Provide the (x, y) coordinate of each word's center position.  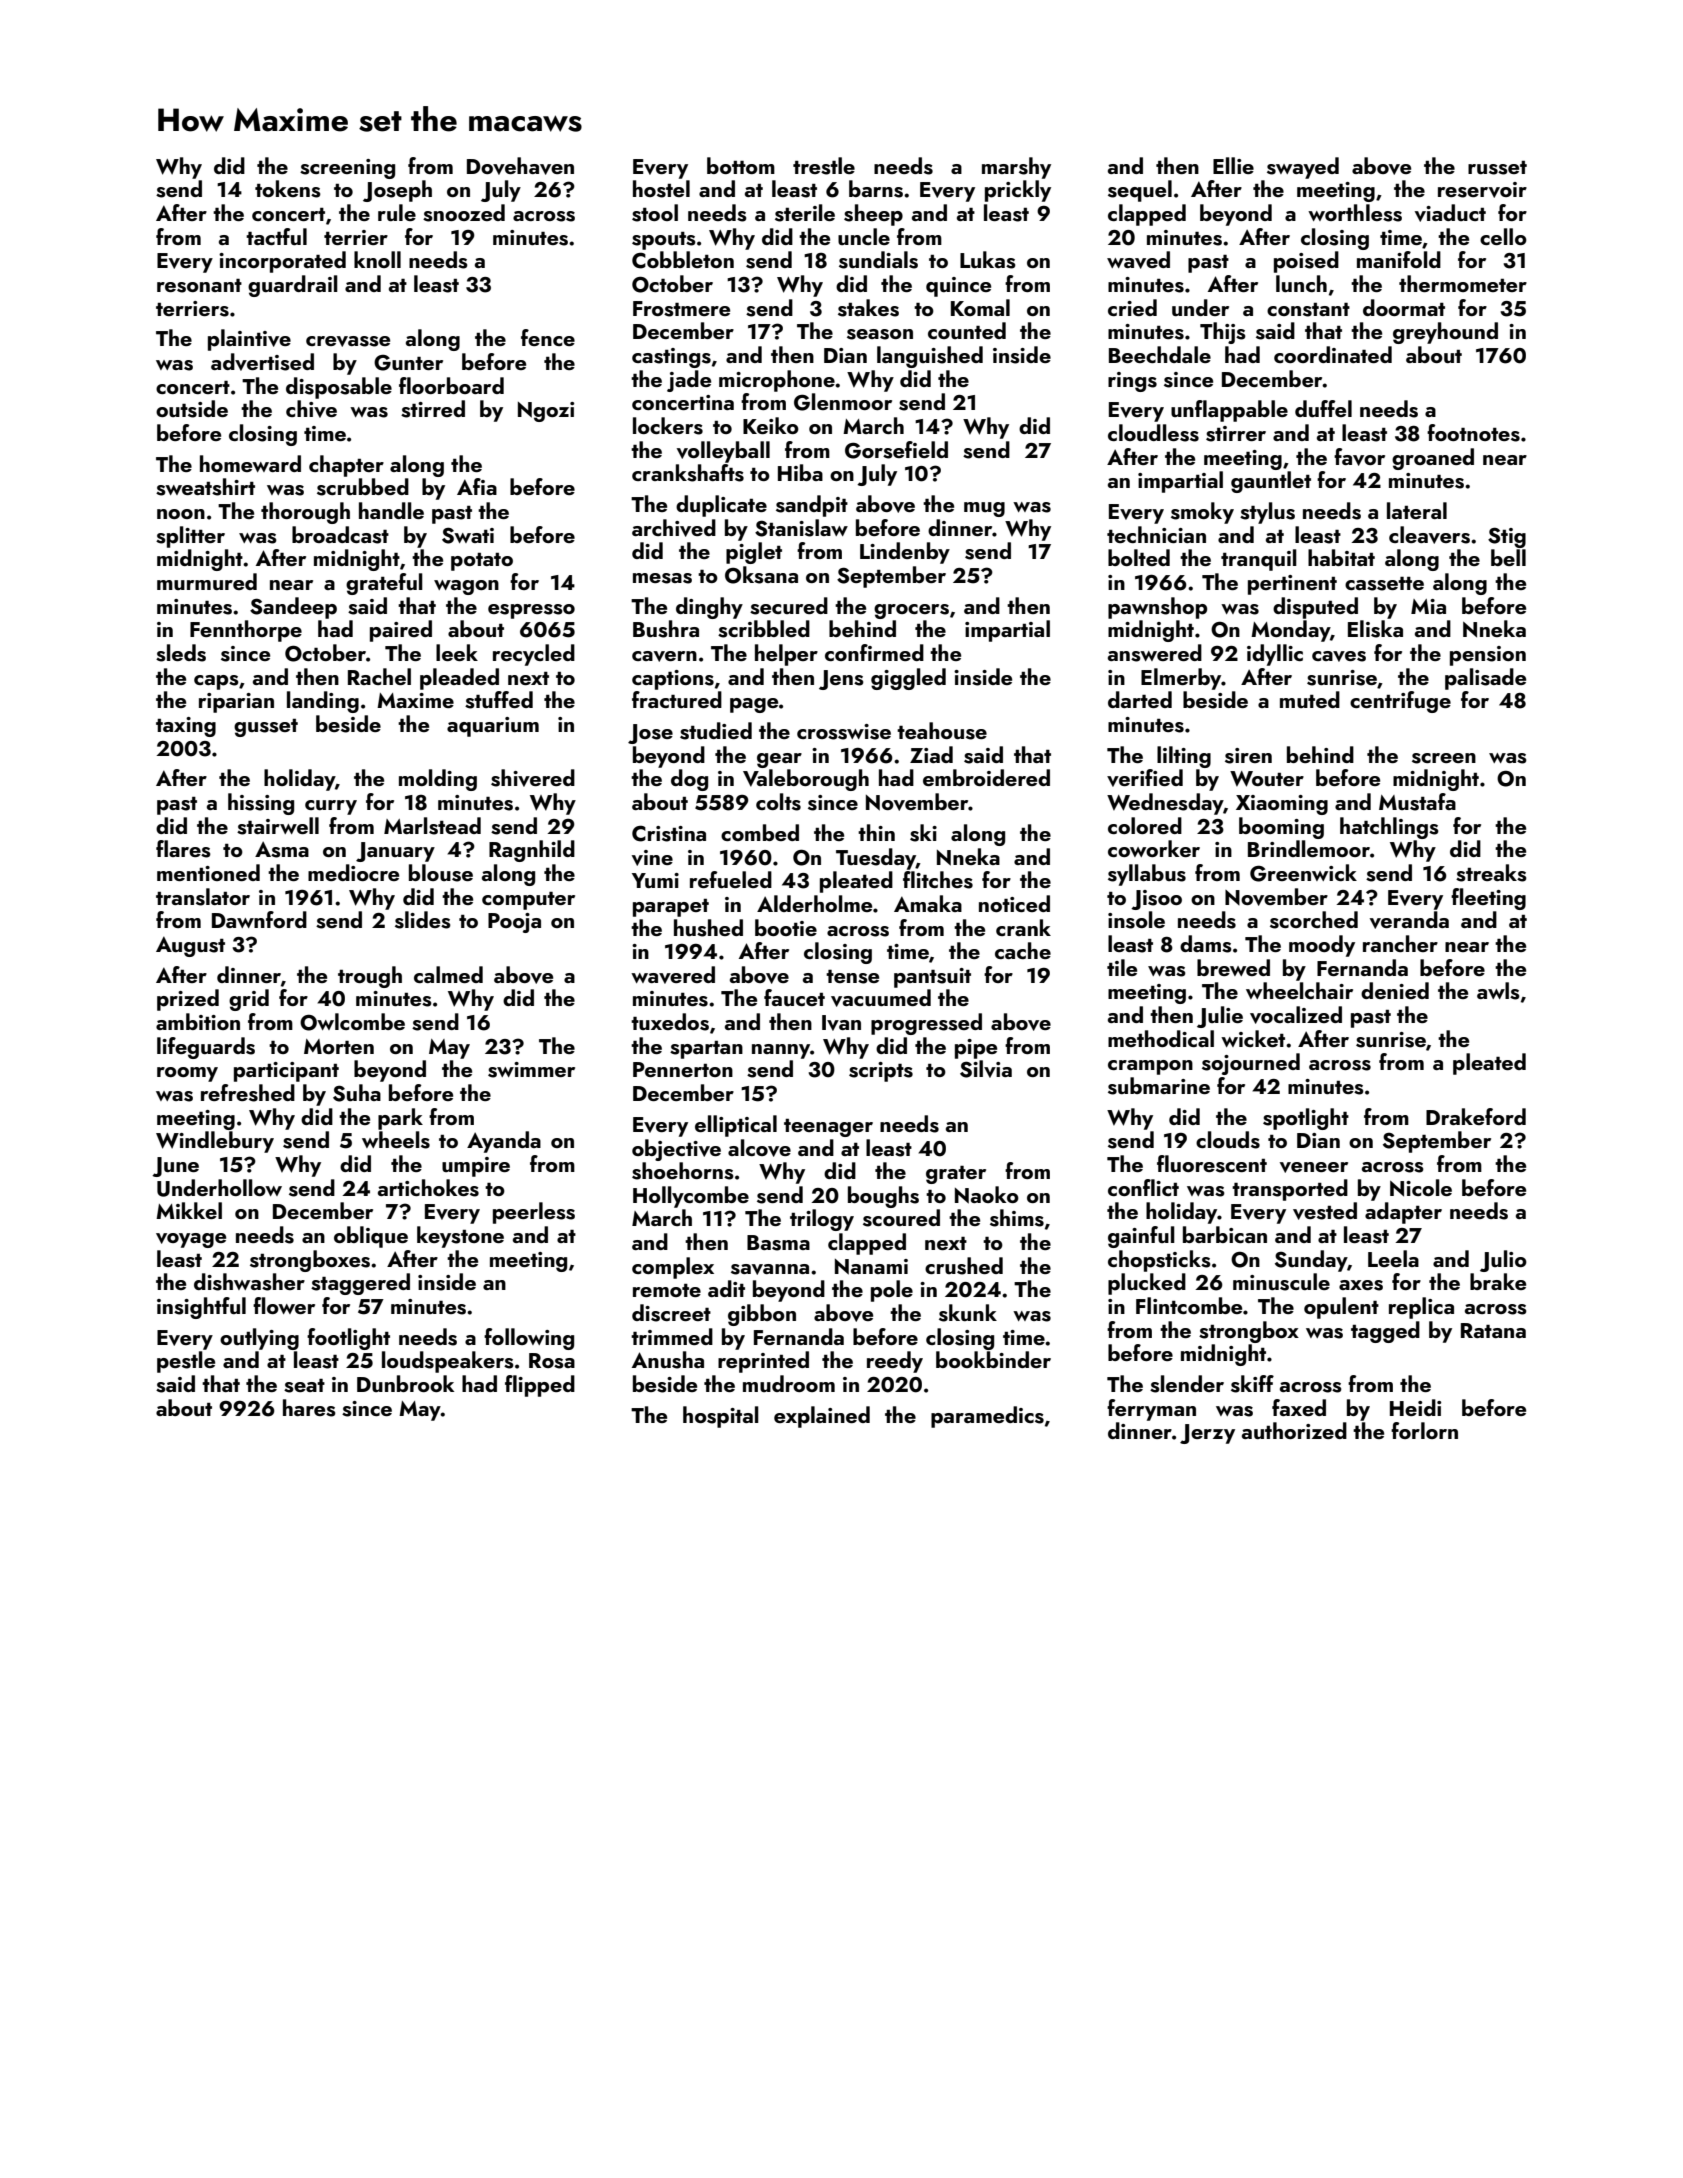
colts (778, 802)
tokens (288, 189)
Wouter (1267, 779)
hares (309, 1408)
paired (401, 631)
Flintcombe (1189, 1305)
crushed (964, 1266)
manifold (1399, 259)
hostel (661, 189)
